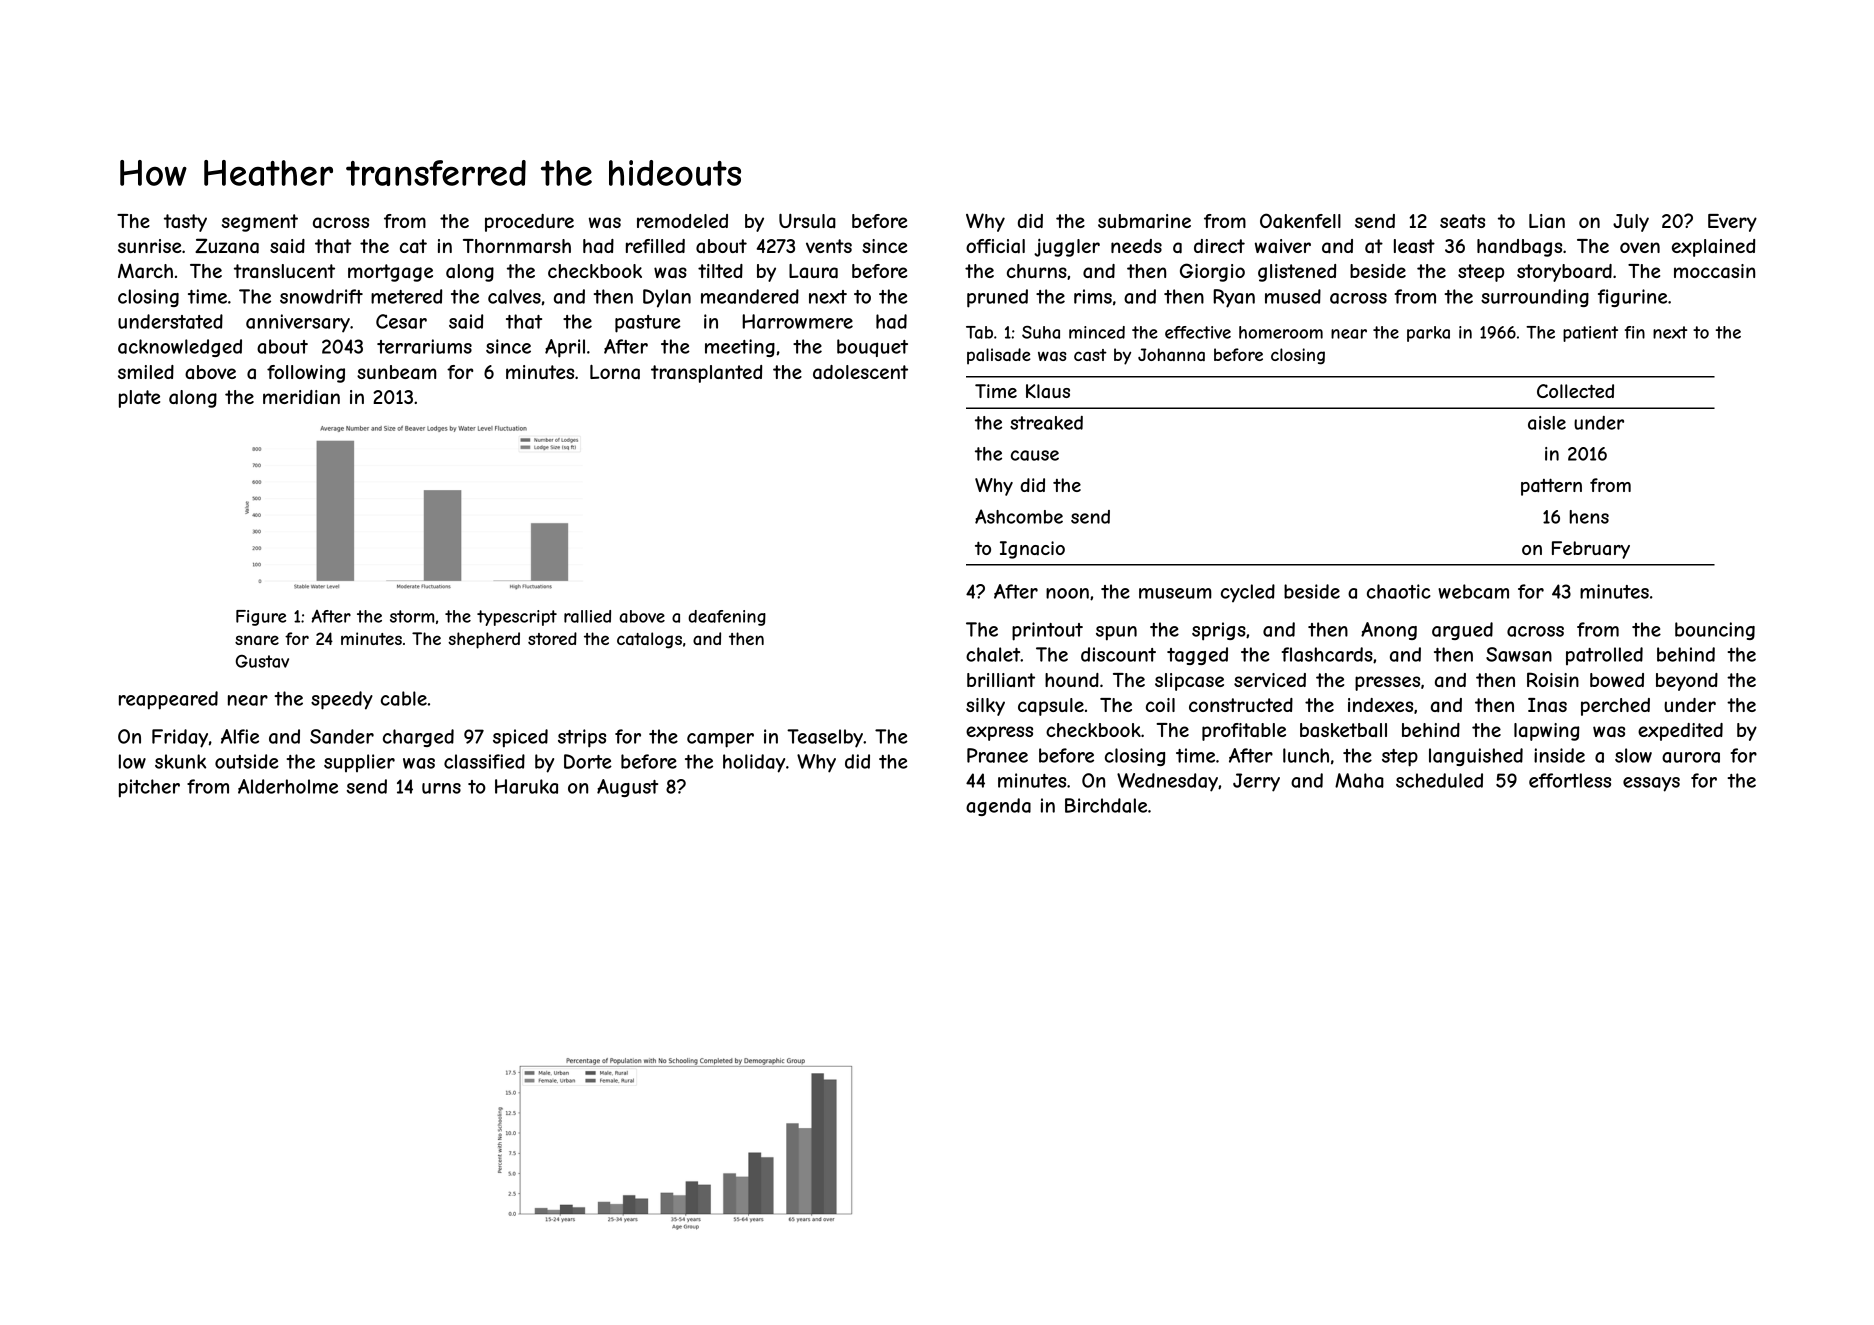 This image has width=1874, height=1325. Describe the element at coordinates (1047, 631) in the image. I see `printout` at that location.
